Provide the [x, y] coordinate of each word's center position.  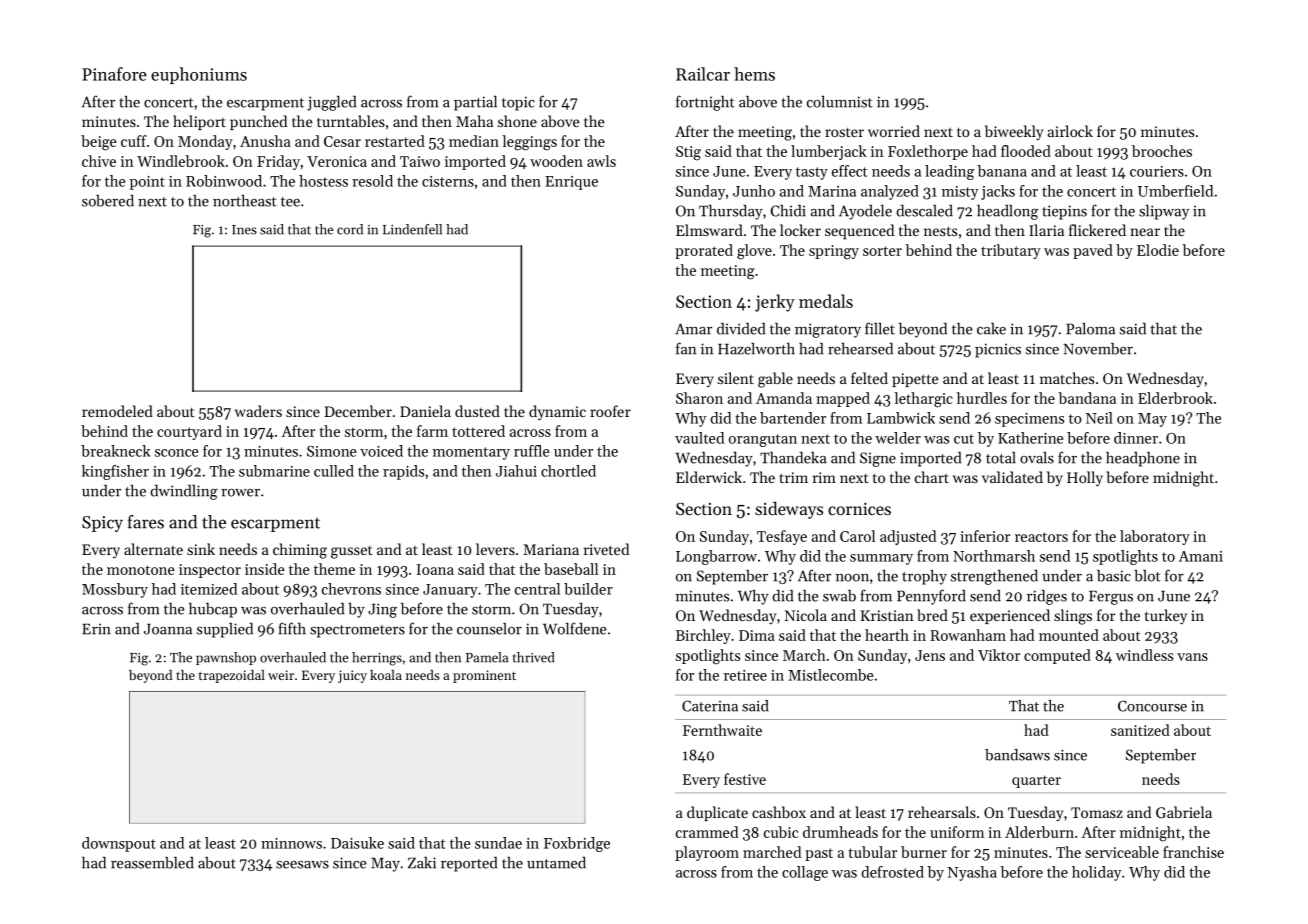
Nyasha [972, 873]
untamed [556, 862]
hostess [323, 181]
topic [518, 103]
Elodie [1158, 250]
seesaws [302, 865]
